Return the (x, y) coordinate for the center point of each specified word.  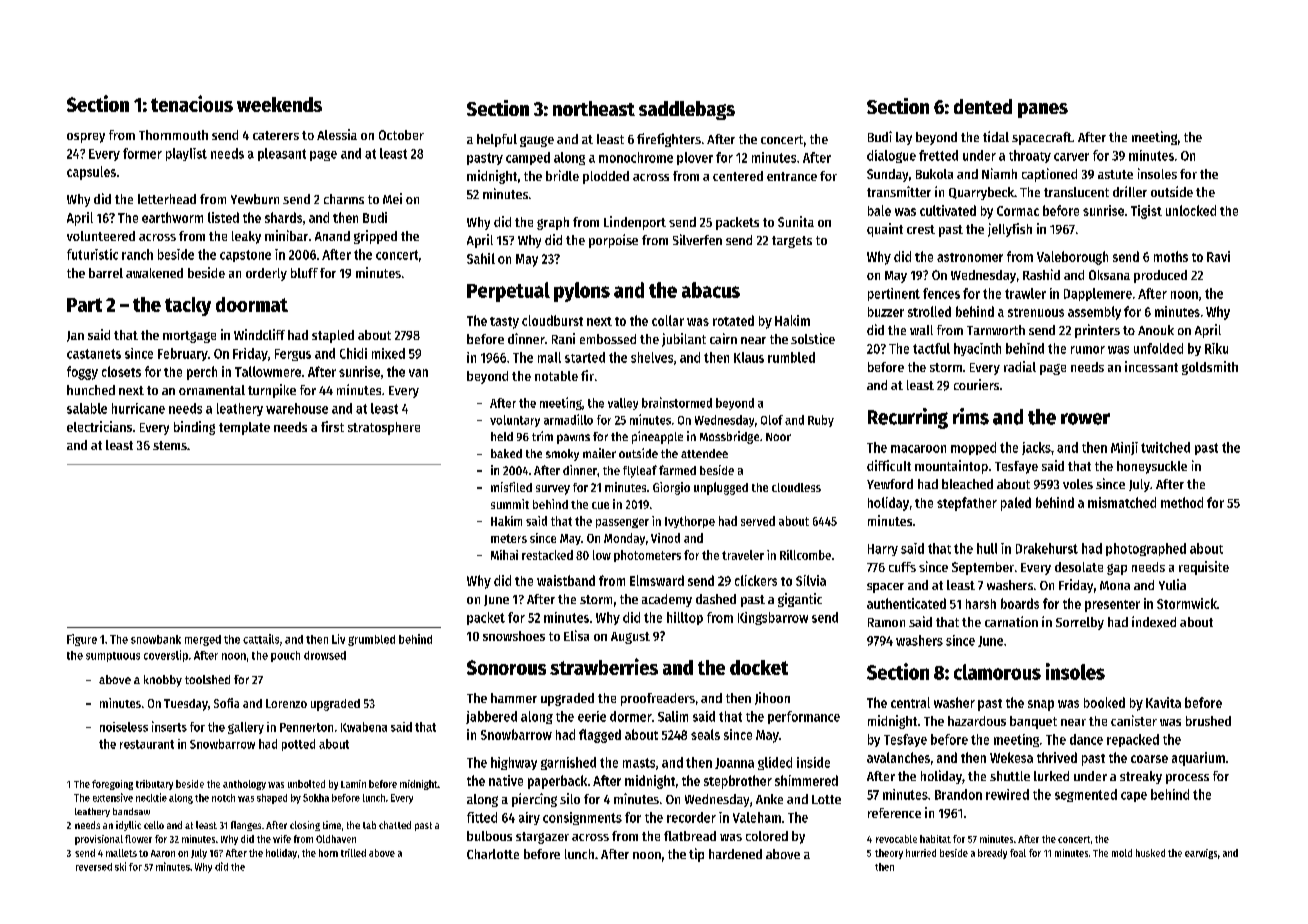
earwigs (1201, 854)
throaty (1030, 156)
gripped (375, 237)
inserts (169, 726)
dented (983, 106)
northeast (594, 108)
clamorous (997, 672)
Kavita (1163, 702)
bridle (562, 175)
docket (759, 667)
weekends (279, 104)
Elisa (576, 635)
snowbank (156, 639)
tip (696, 855)
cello (154, 825)
